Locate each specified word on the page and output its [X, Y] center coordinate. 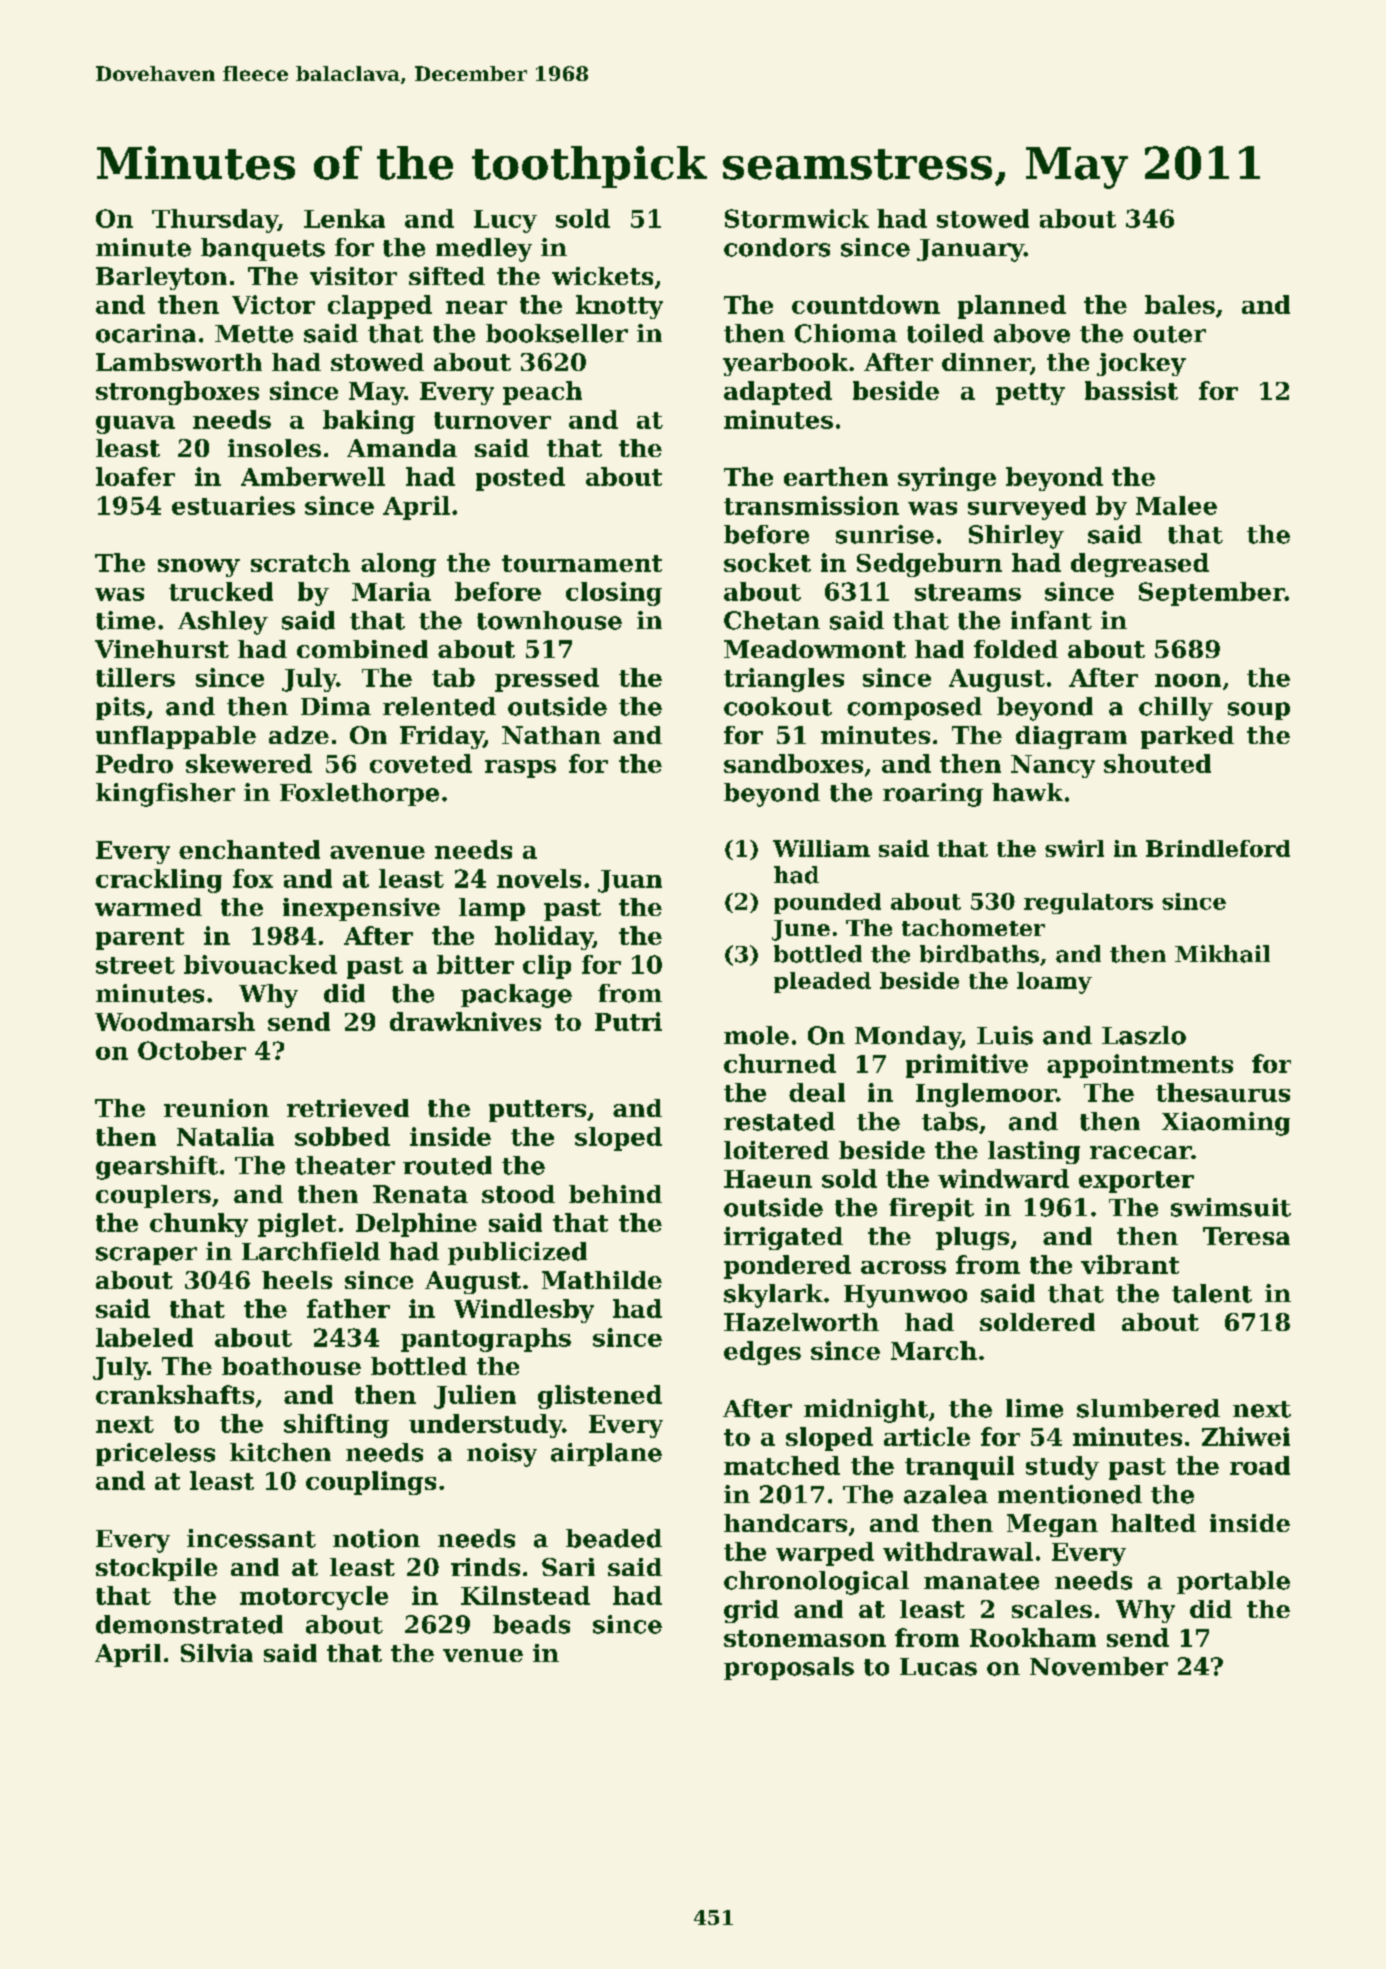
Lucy [505, 221]
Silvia [217, 1653]
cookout [778, 706]
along [398, 565]
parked [1187, 737]
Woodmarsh [175, 1021]
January [970, 250]
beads [531, 1624]
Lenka [344, 218]
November [1099, 1666]
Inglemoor [986, 1095]
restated [779, 1121]
